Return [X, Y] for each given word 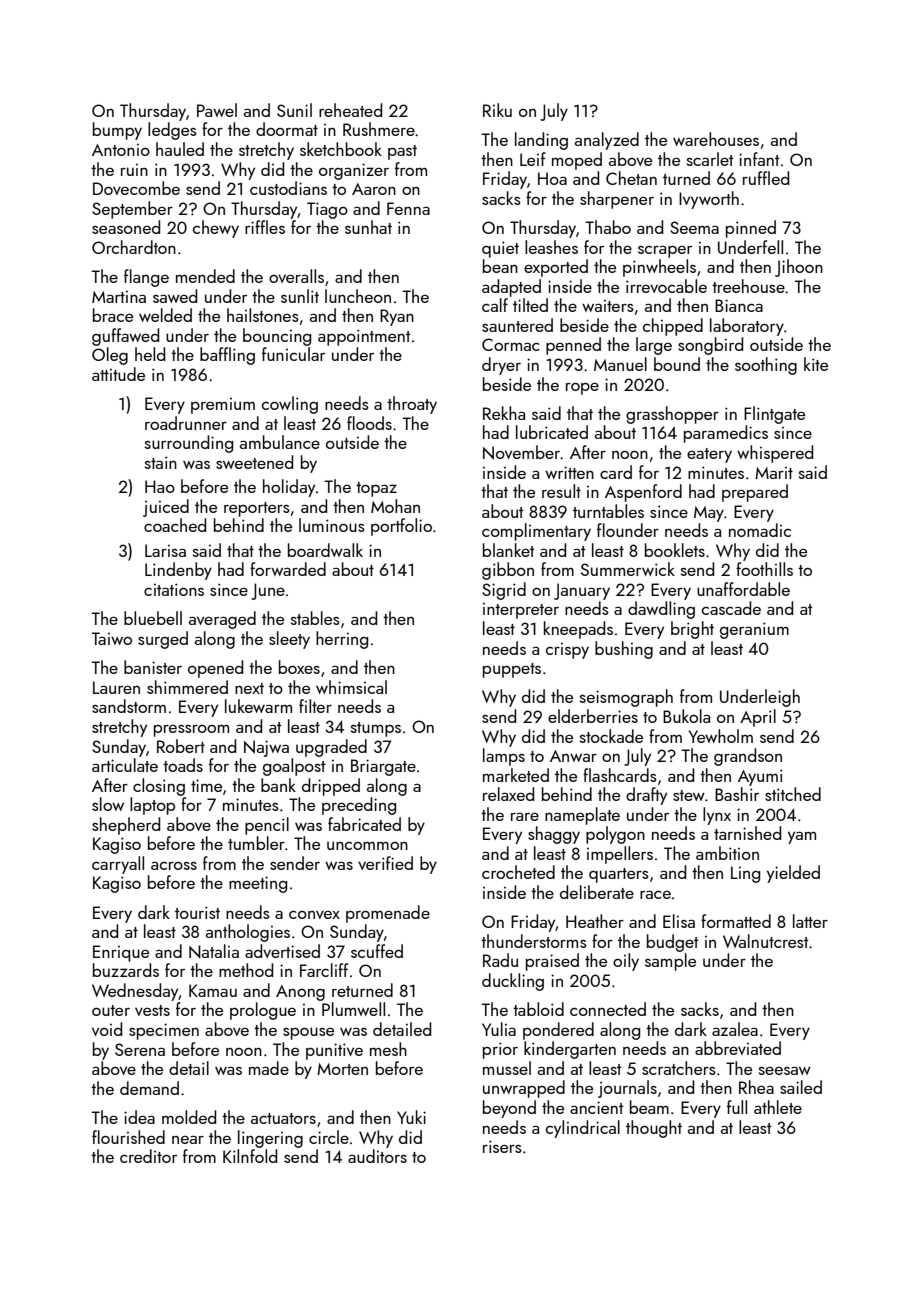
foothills [764, 569]
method [246, 970]
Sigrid [504, 591]
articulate [125, 765]
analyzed [607, 141]
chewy [216, 229]
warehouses [716, 139]
